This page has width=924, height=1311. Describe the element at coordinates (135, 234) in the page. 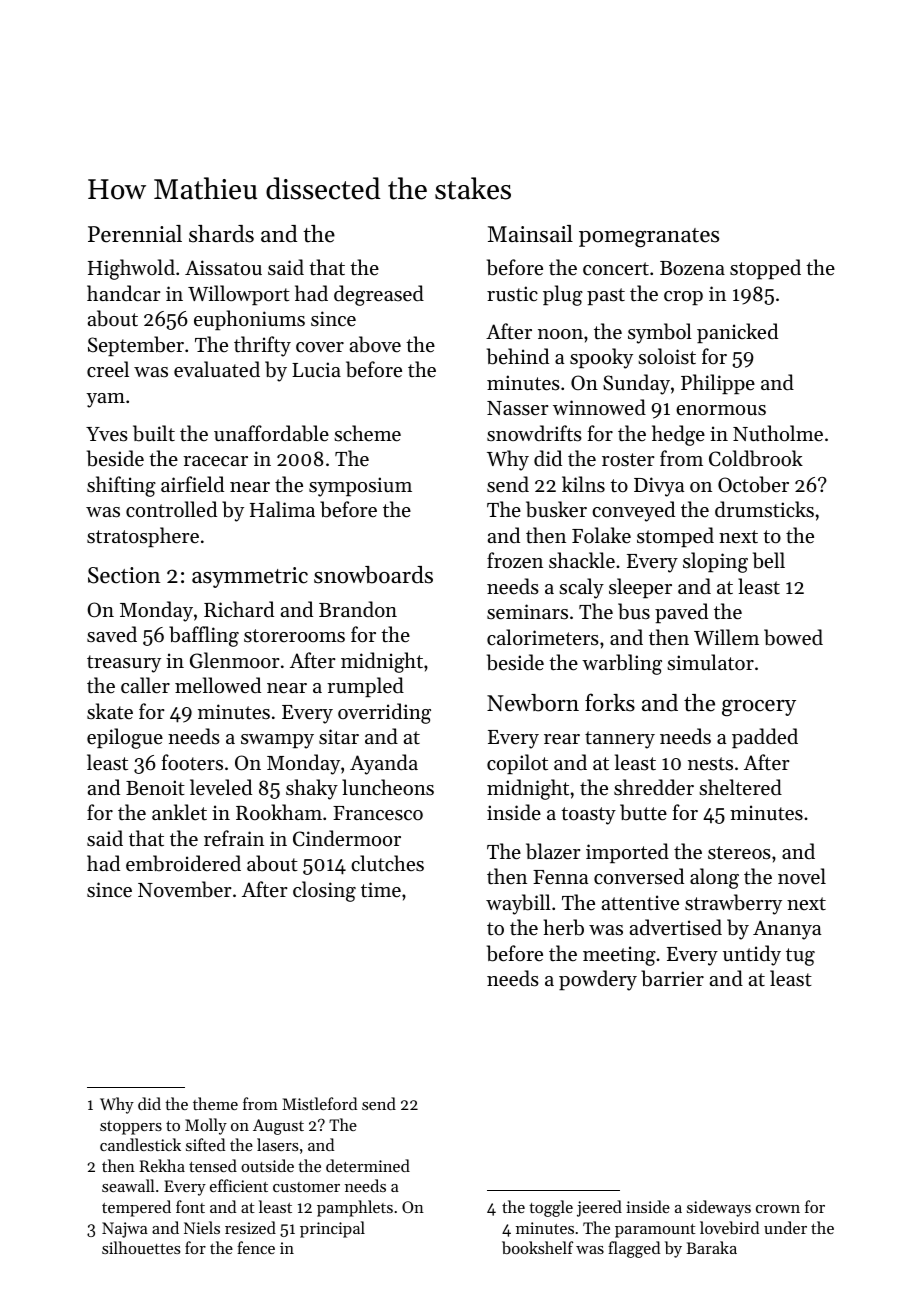

I see `Perennial` at that location.
